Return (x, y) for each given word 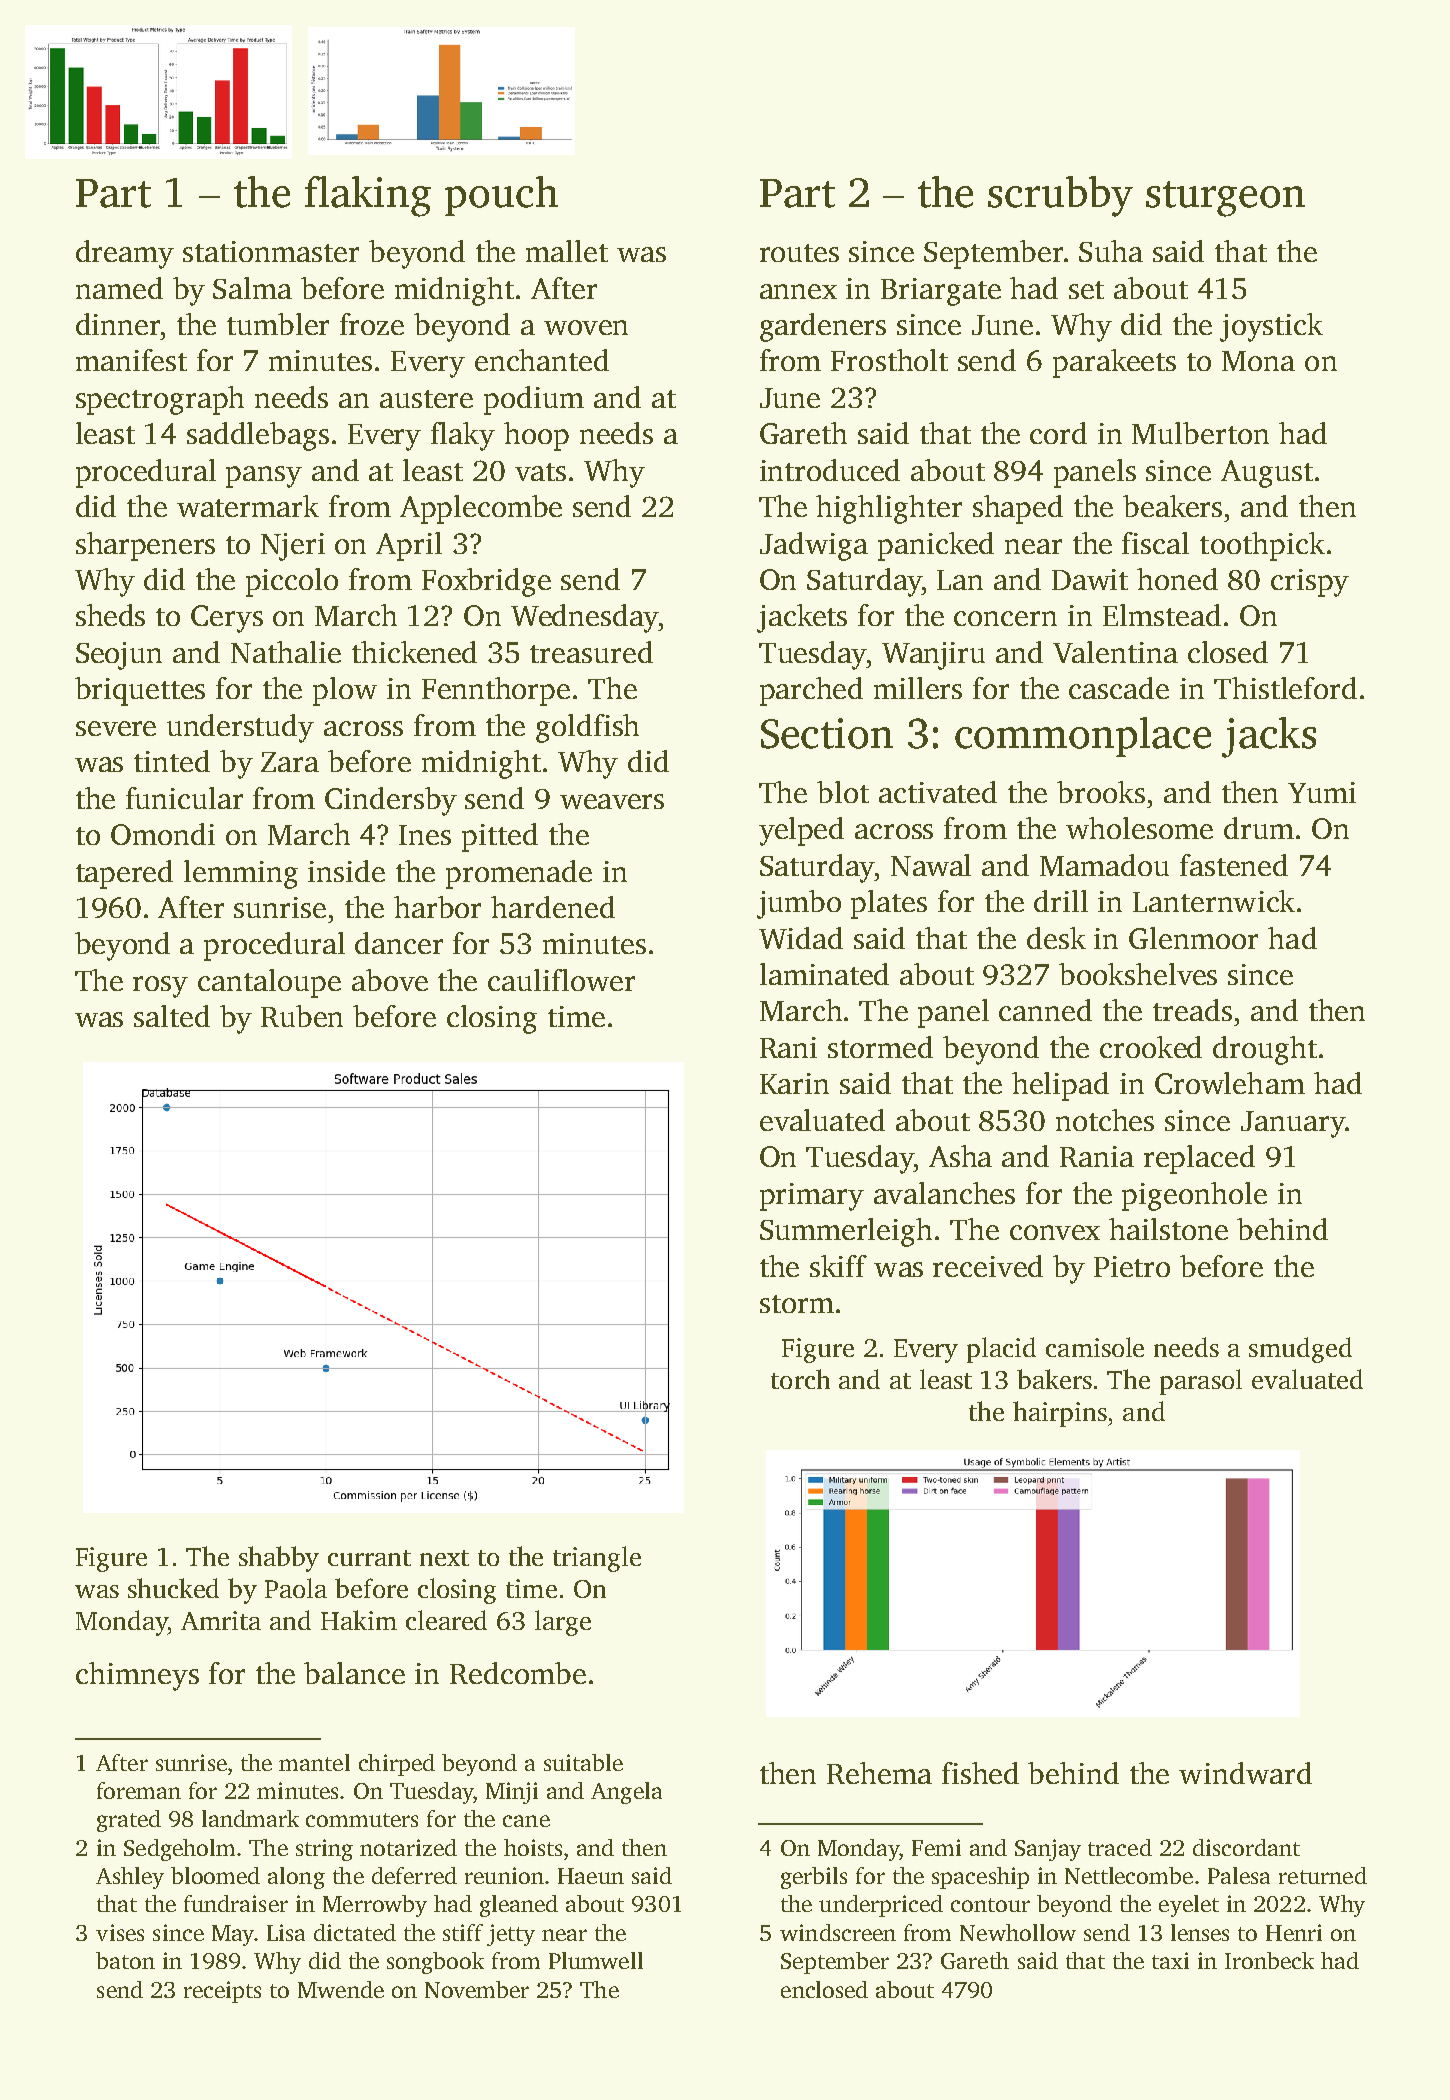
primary (812, 1197)
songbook (435, 1963)
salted (172, 1016)
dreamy (125, 254)
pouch (501, 196)
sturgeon (1225, 199)
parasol (1201, 1382)
